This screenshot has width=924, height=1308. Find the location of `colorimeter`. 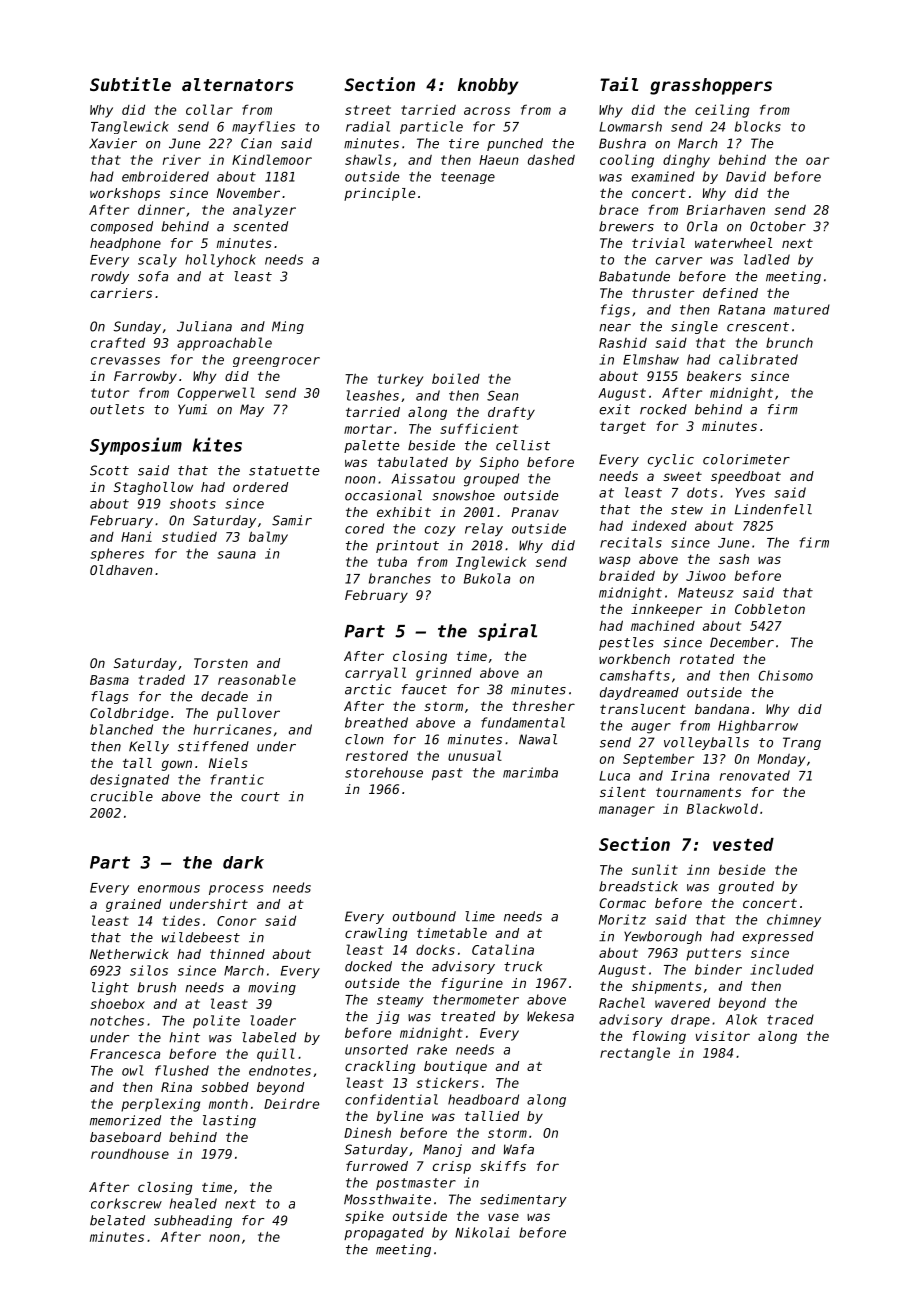

colorimeter is located at coordinates (746, 459).
